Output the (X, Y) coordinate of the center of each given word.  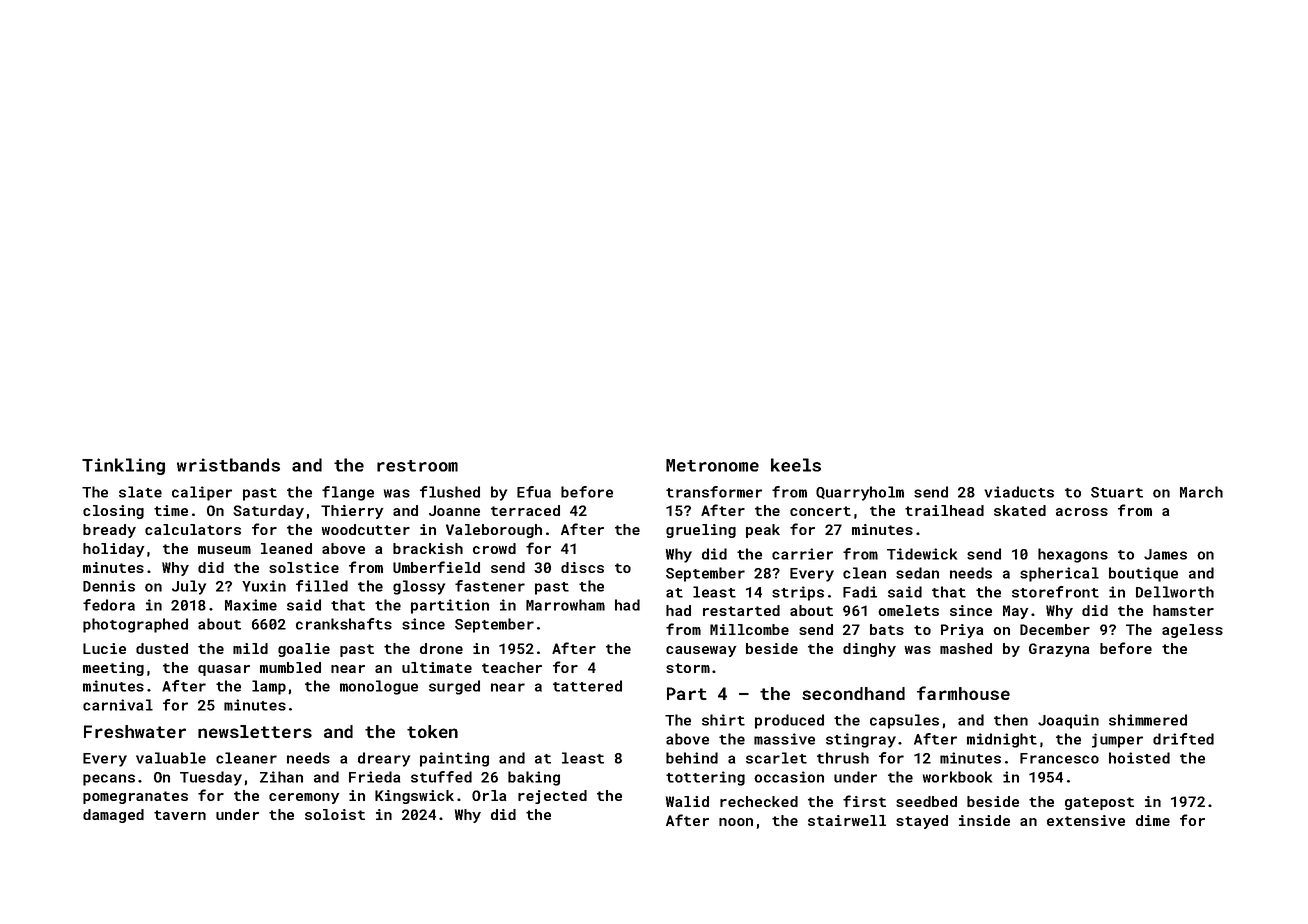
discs (582, 567)
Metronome (712, 465)
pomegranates (135, 797)
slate (140, 492)
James (1165, 554)
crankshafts (344, 624)
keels (796, 465)
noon (736, 822)
